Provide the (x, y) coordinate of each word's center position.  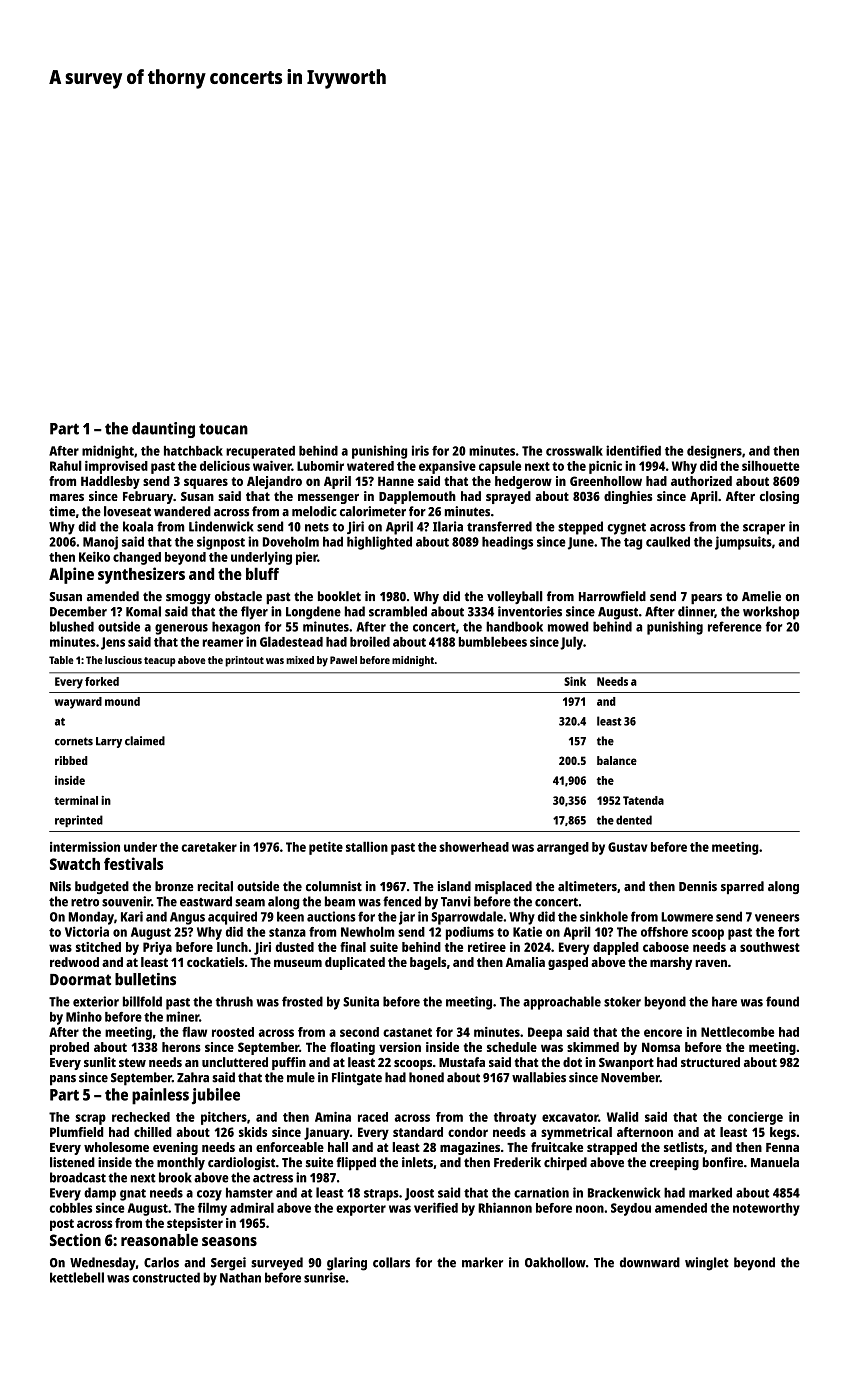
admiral (252, 1207)
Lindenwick (221, 526)
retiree (487, 947)
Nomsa (661, 1047)
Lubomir (320, 466)
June (581, 543)
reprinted (79, 821)
